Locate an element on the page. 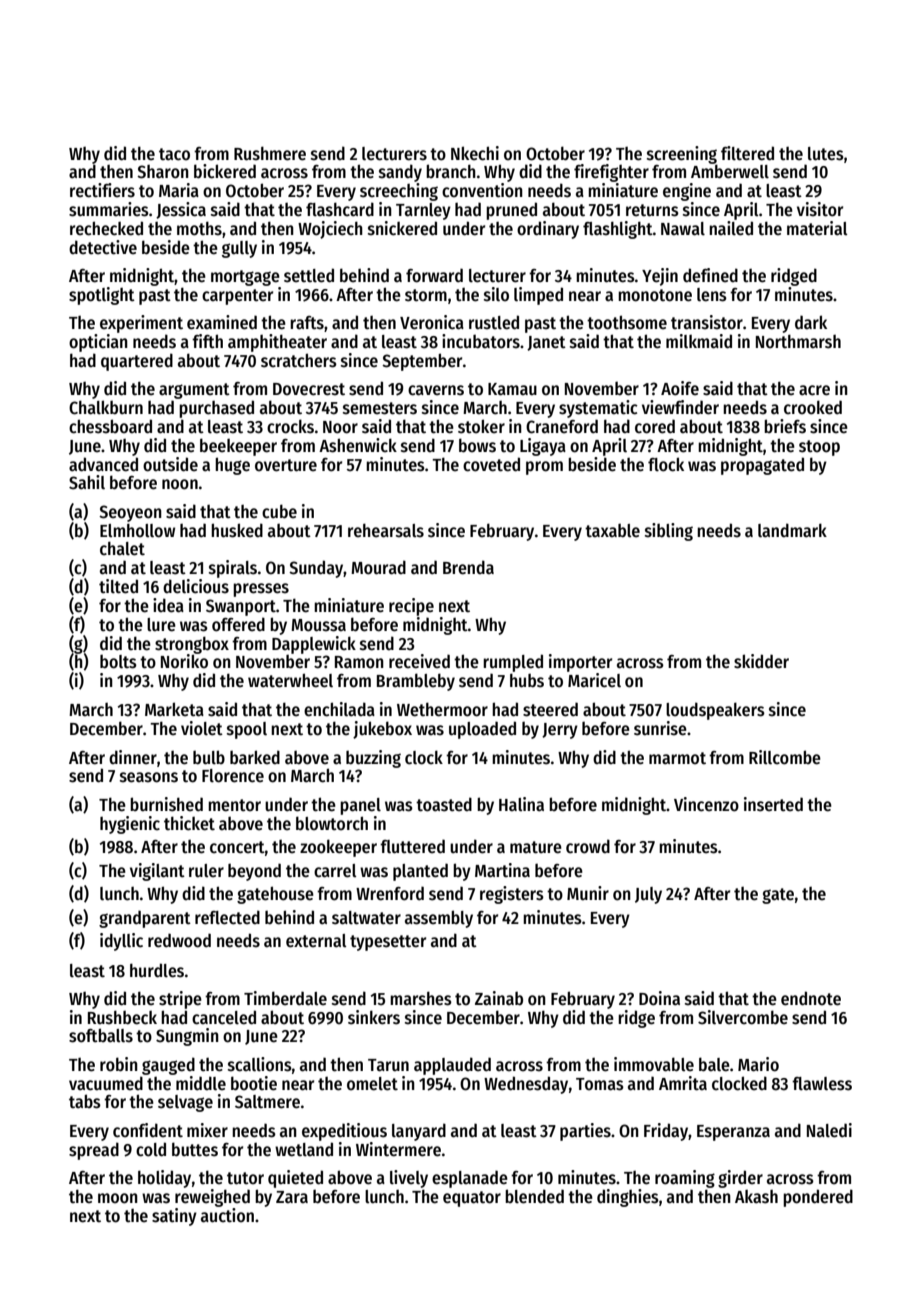  hurdles is located at coordinates (157, 970).
